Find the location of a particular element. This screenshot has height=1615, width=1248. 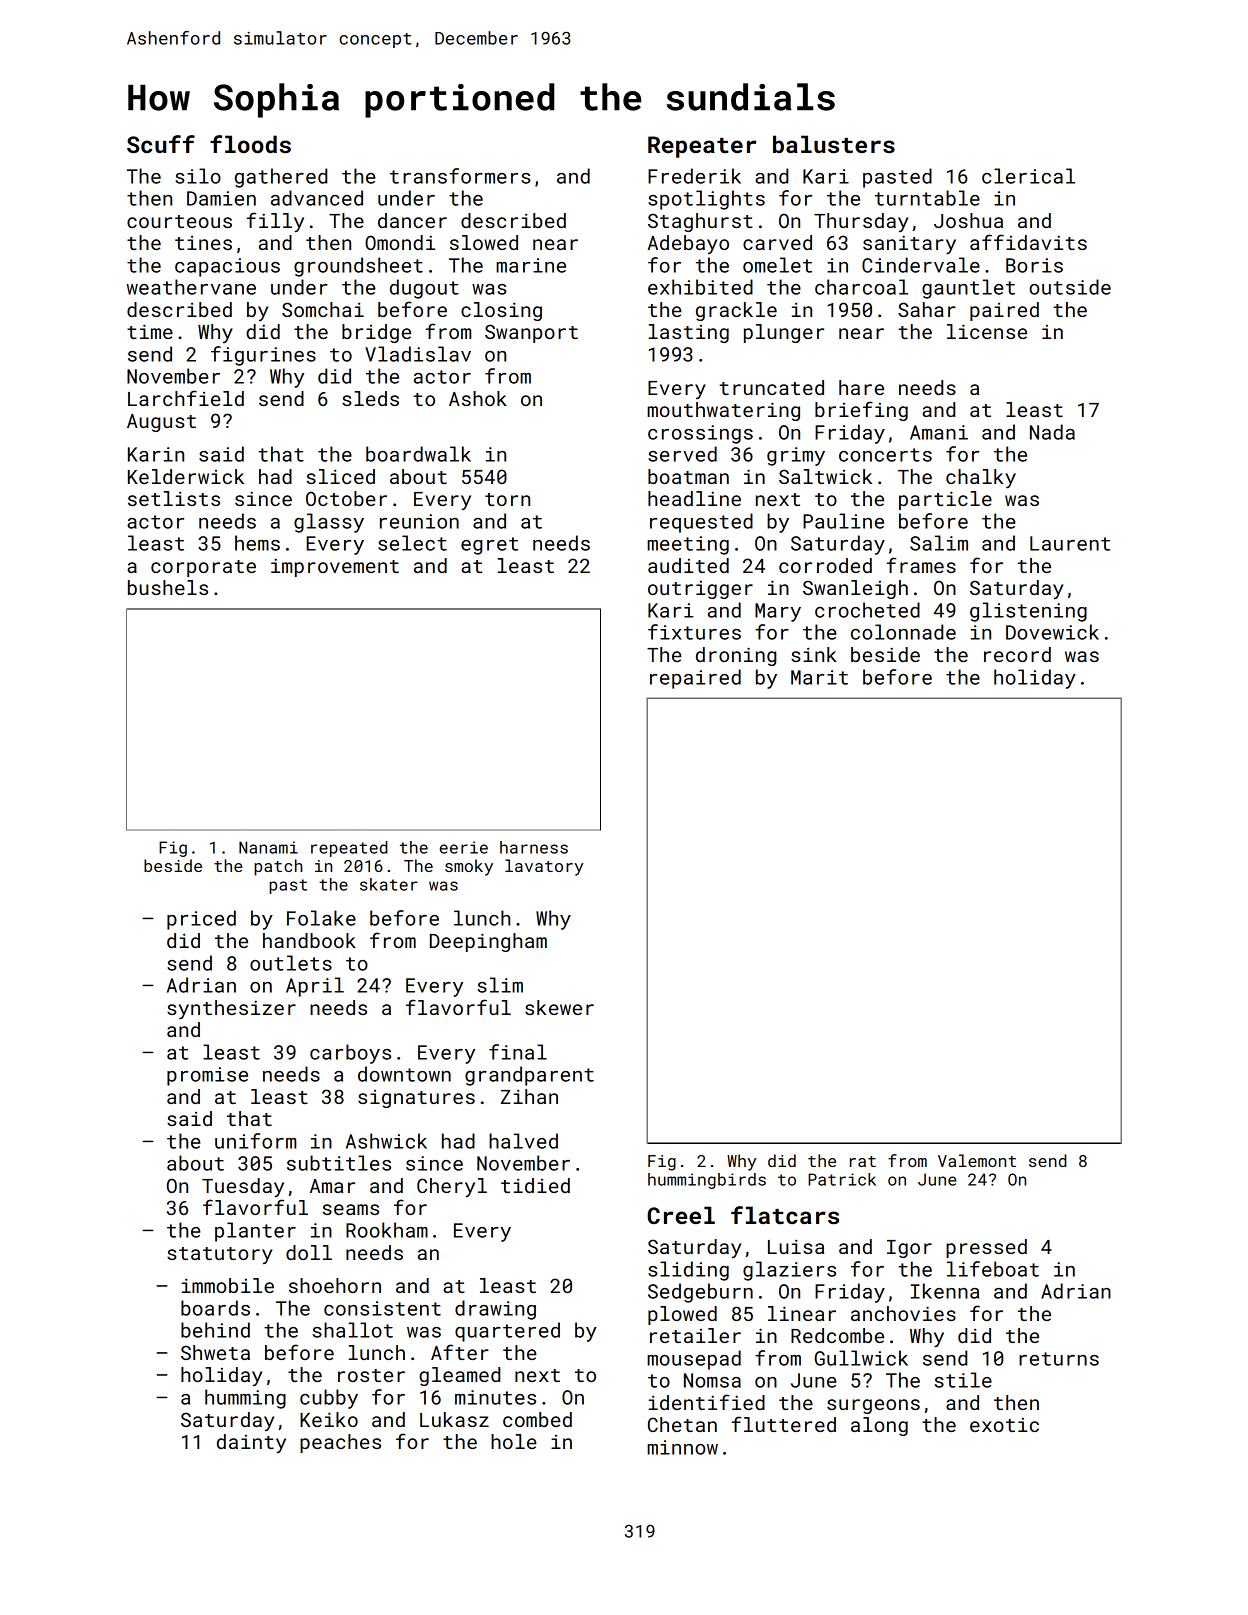

Folake is located at coordinates (321, 918).
